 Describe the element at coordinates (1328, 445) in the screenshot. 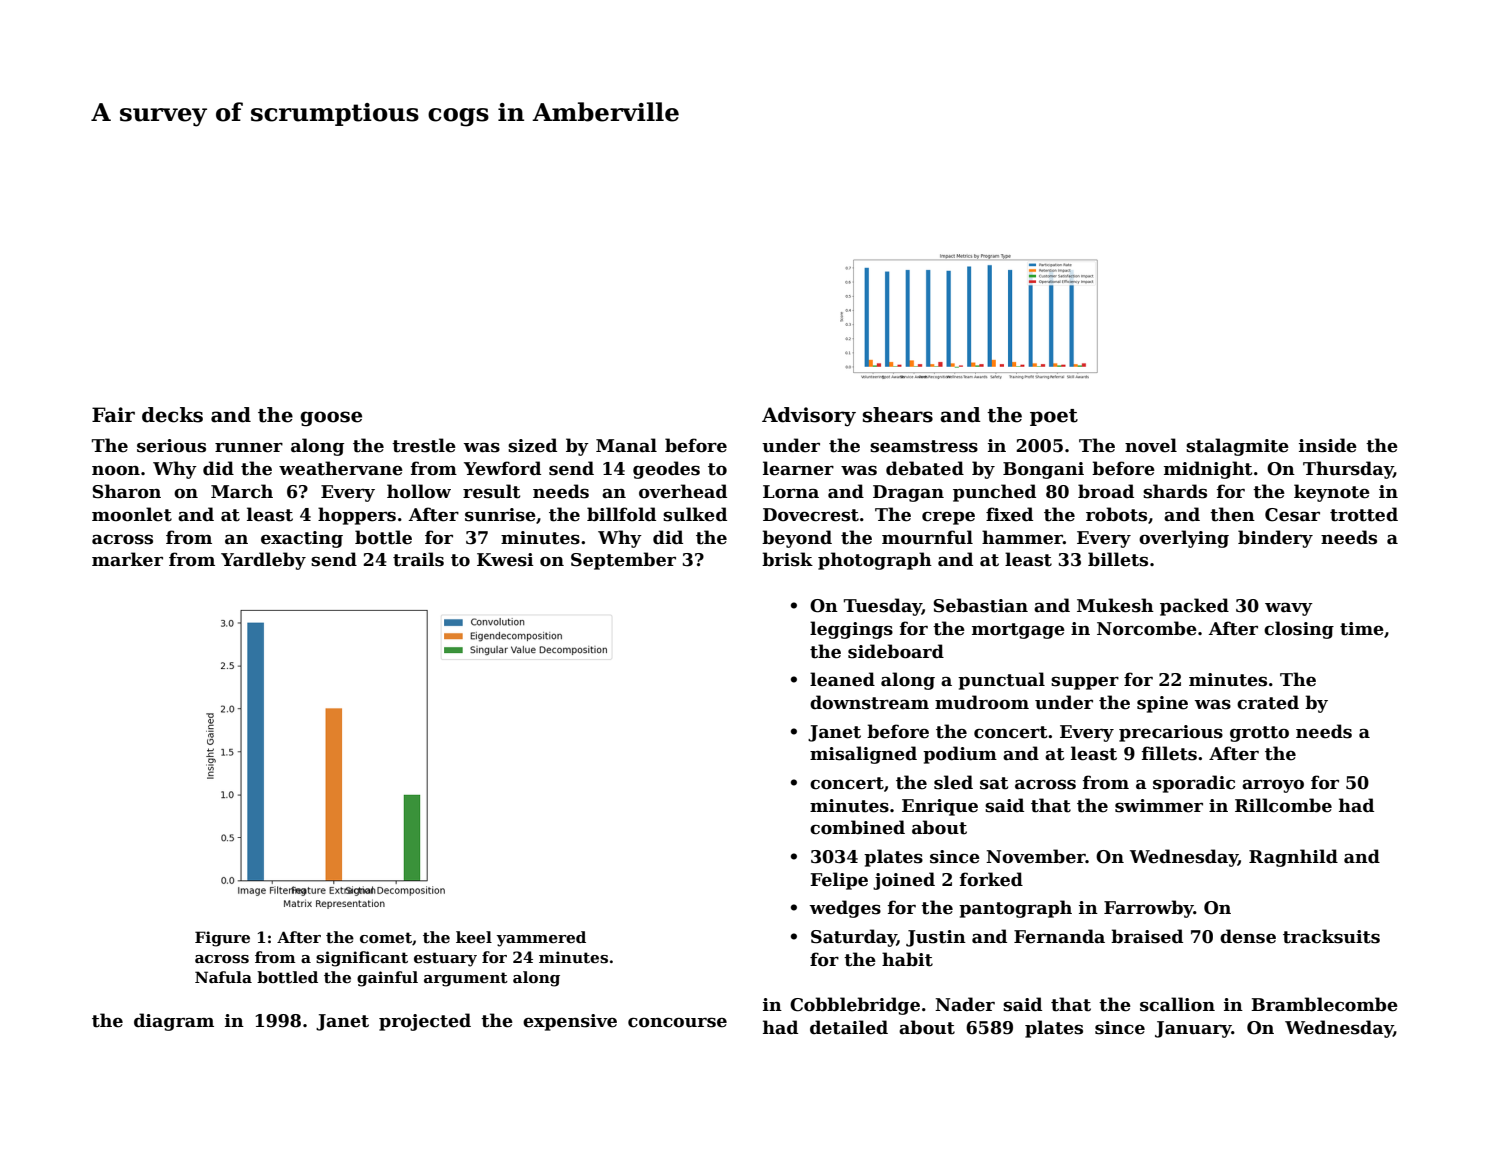

I see `inside` at that location.
